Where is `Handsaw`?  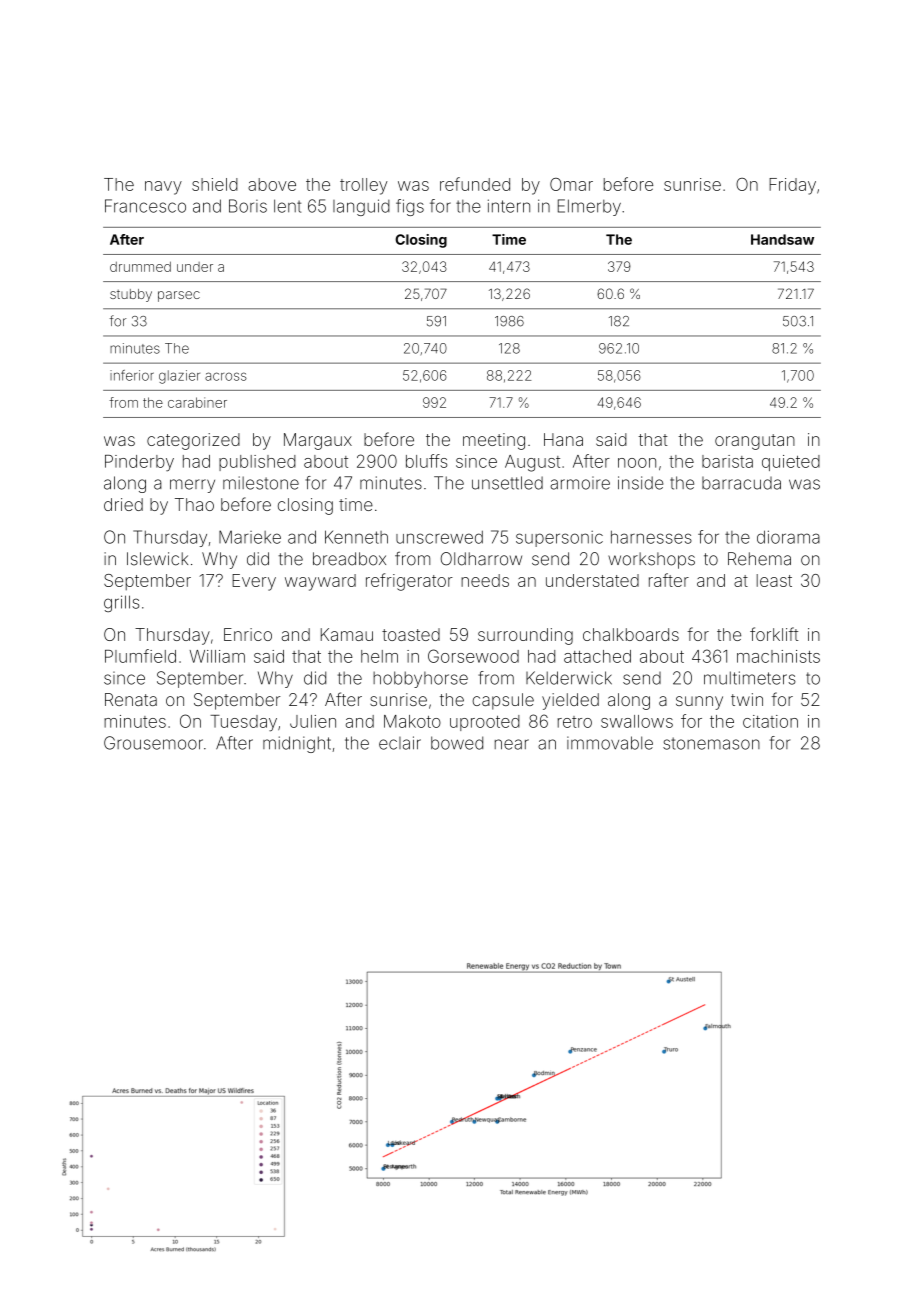 Handsaw is located at coordinates (782, 239).
